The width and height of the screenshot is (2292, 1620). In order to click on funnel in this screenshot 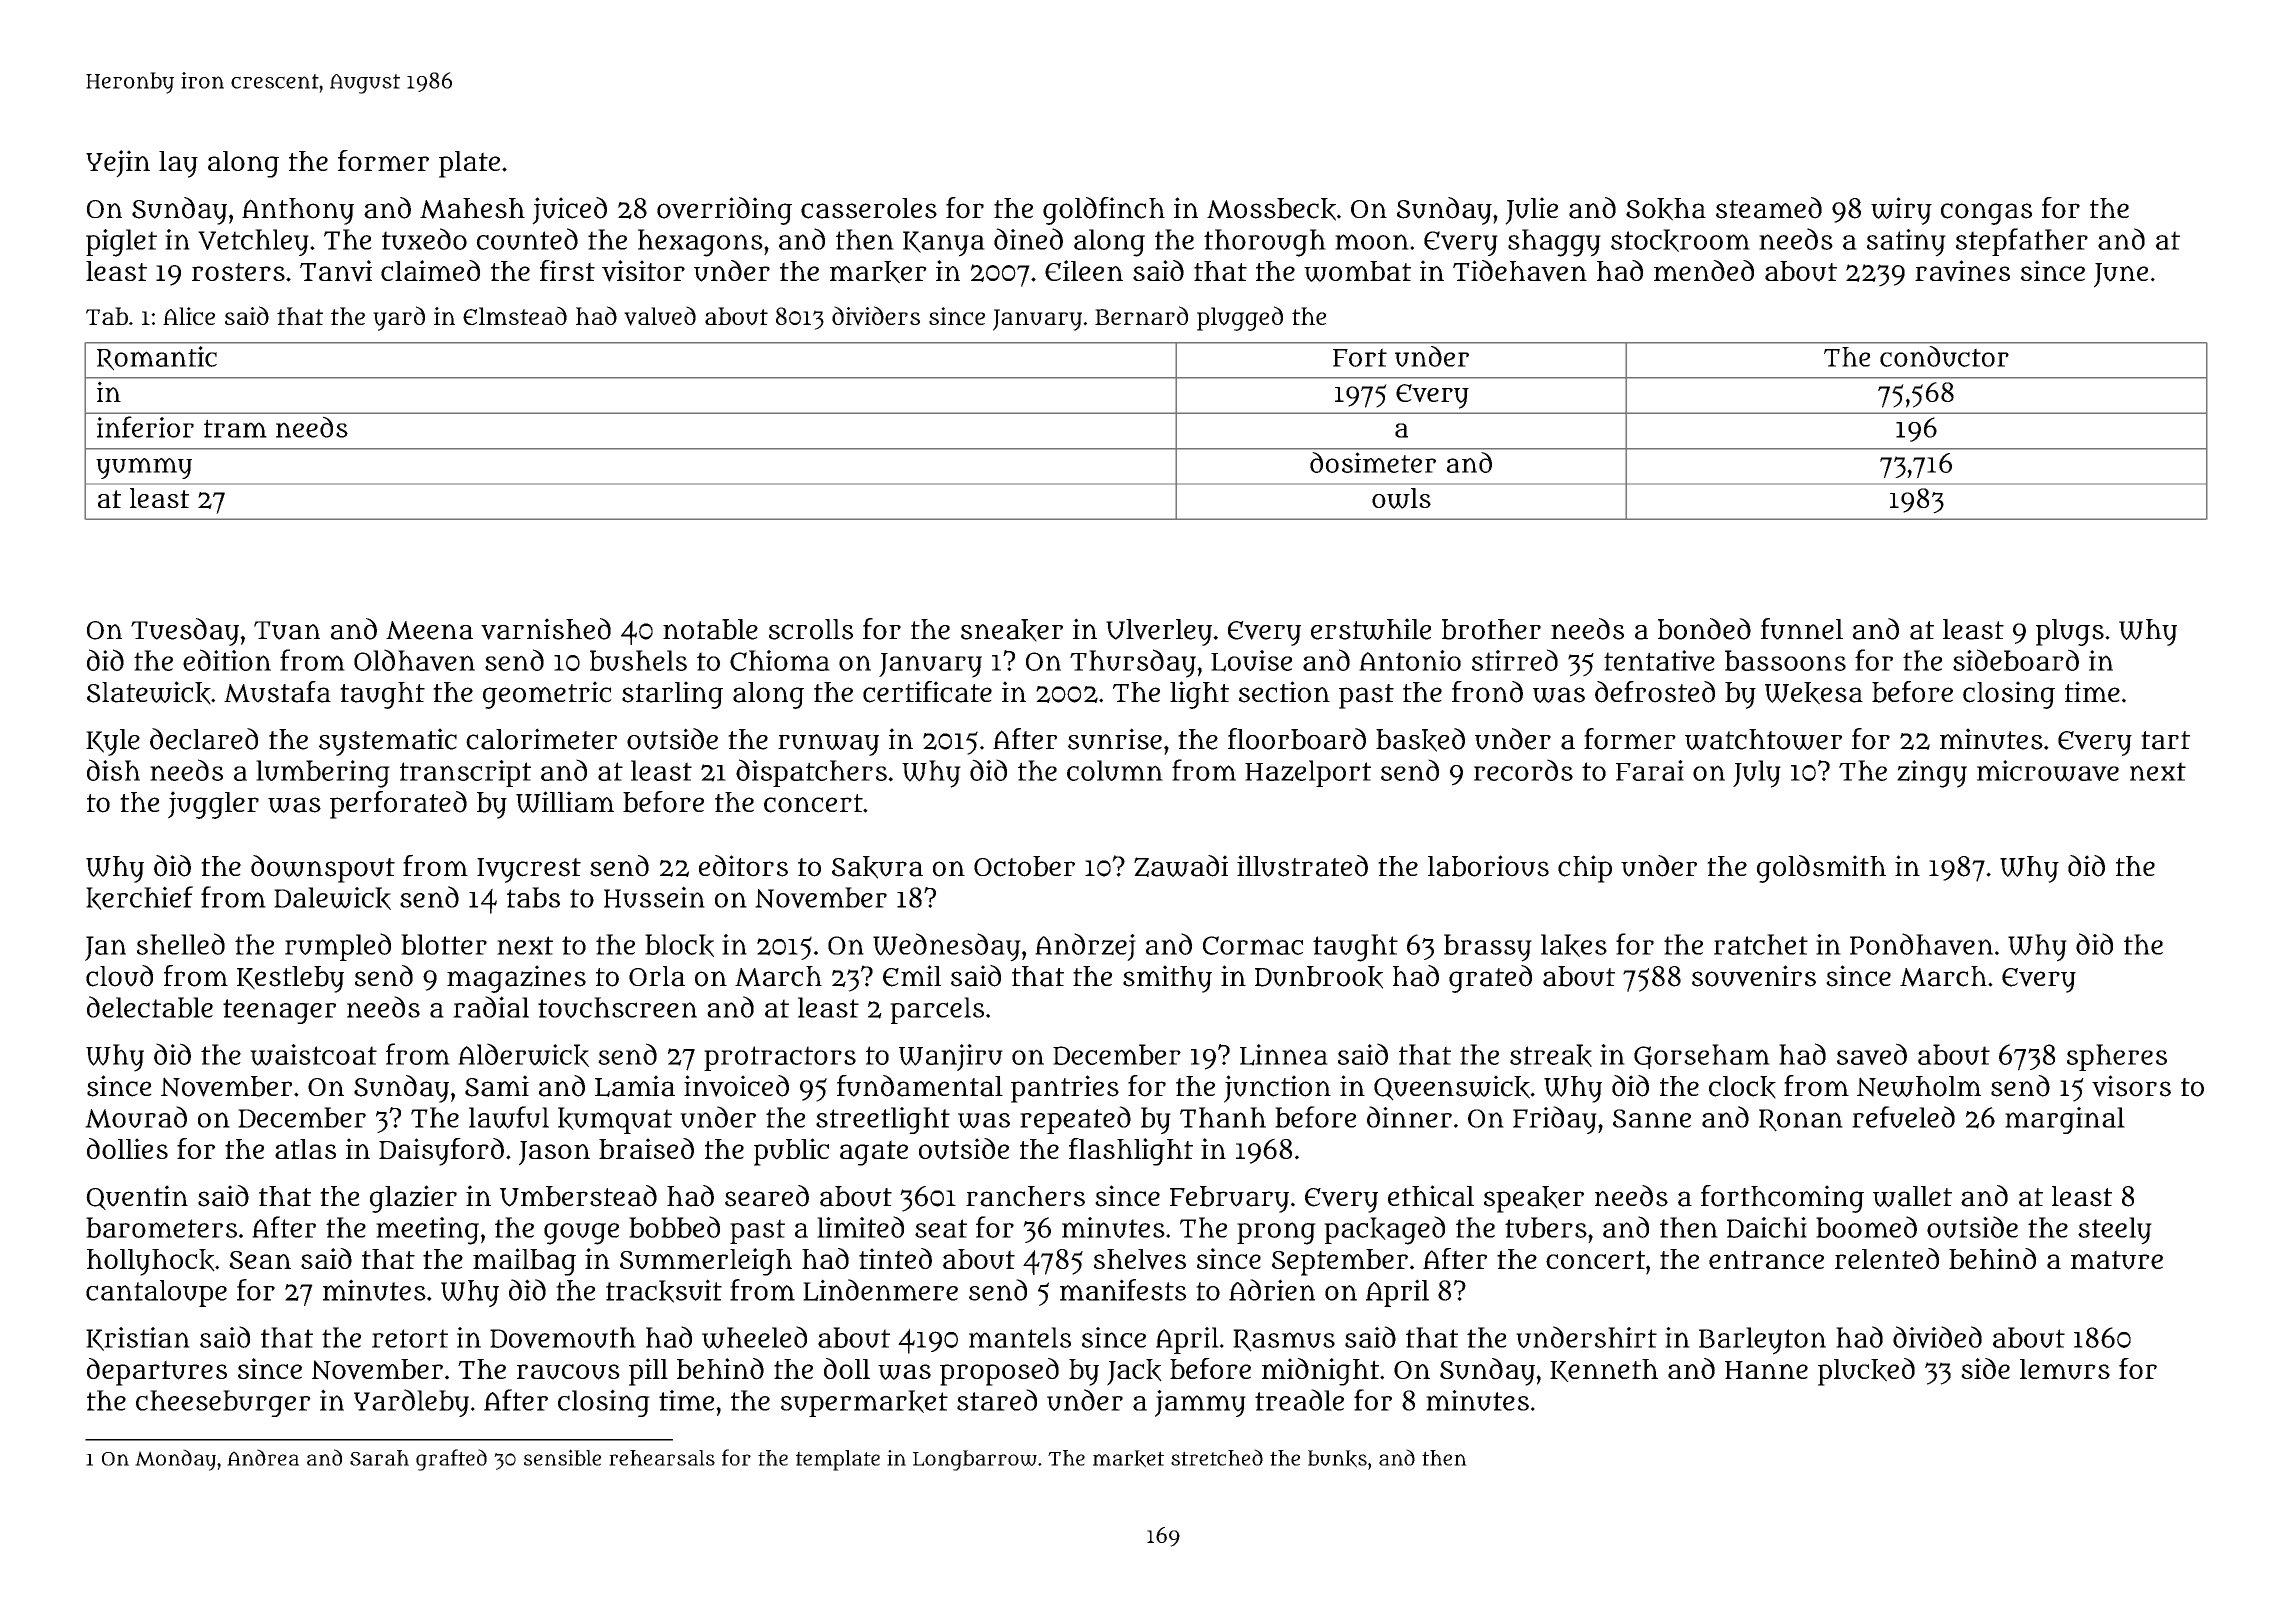, I will do `click(1802, 629)`.
